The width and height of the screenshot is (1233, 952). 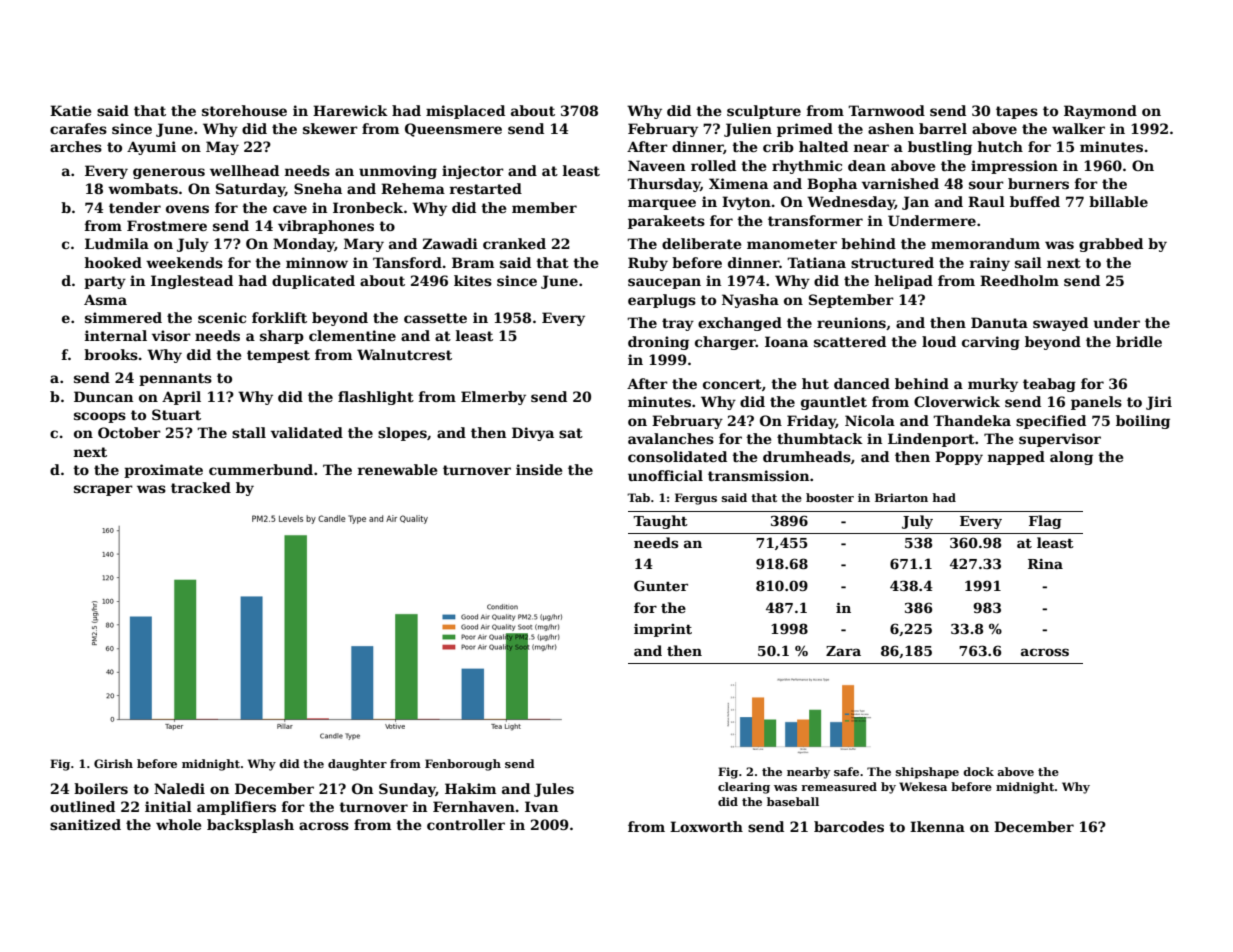 I want to click on Loxworth, so click(x=706, y=826).
